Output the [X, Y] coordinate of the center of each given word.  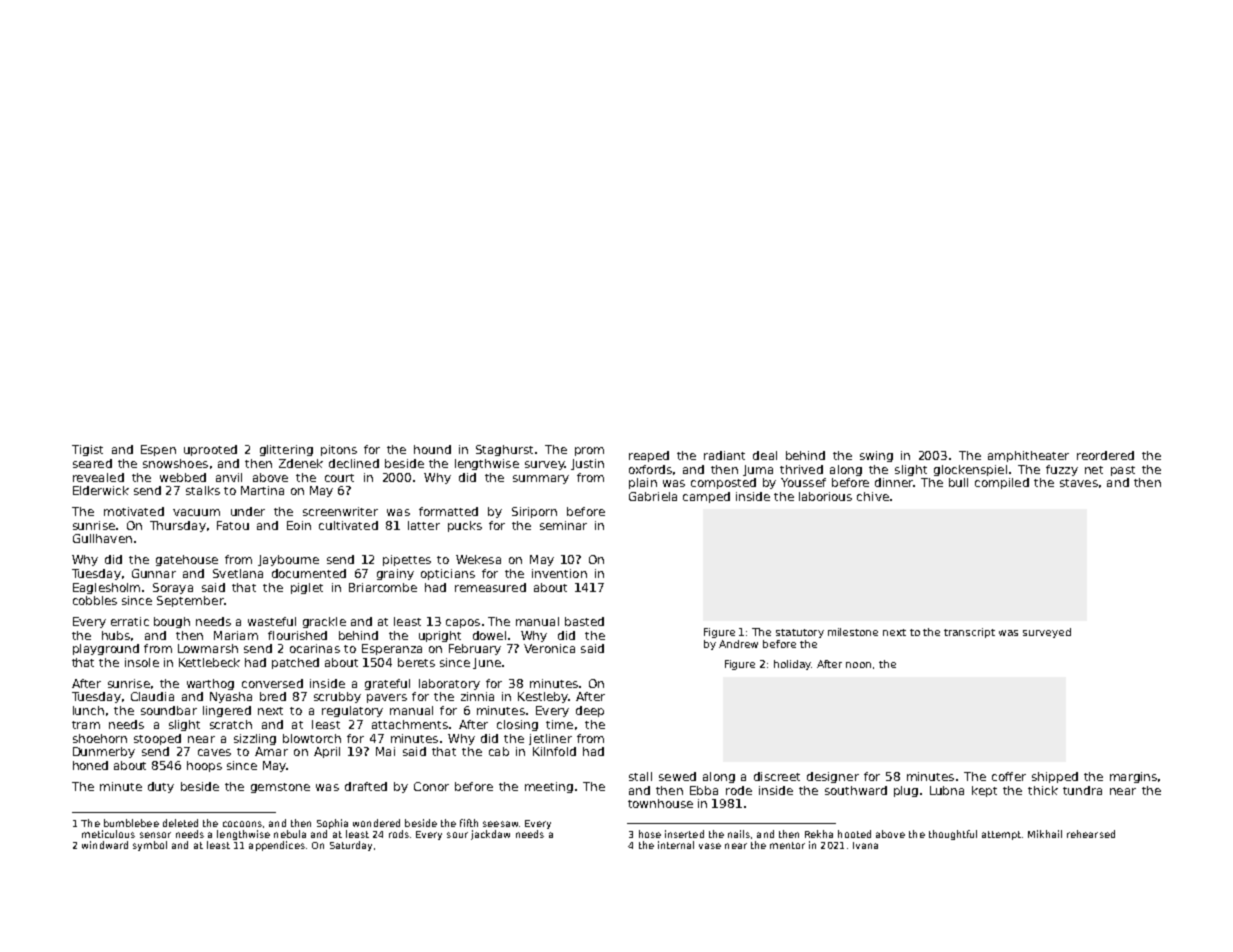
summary [541, 479]
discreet [777, 776]
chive [873, 496]
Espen [158, 450]
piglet [307, 588]
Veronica [549, 648]
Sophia [332, 824]
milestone [853, 632]
